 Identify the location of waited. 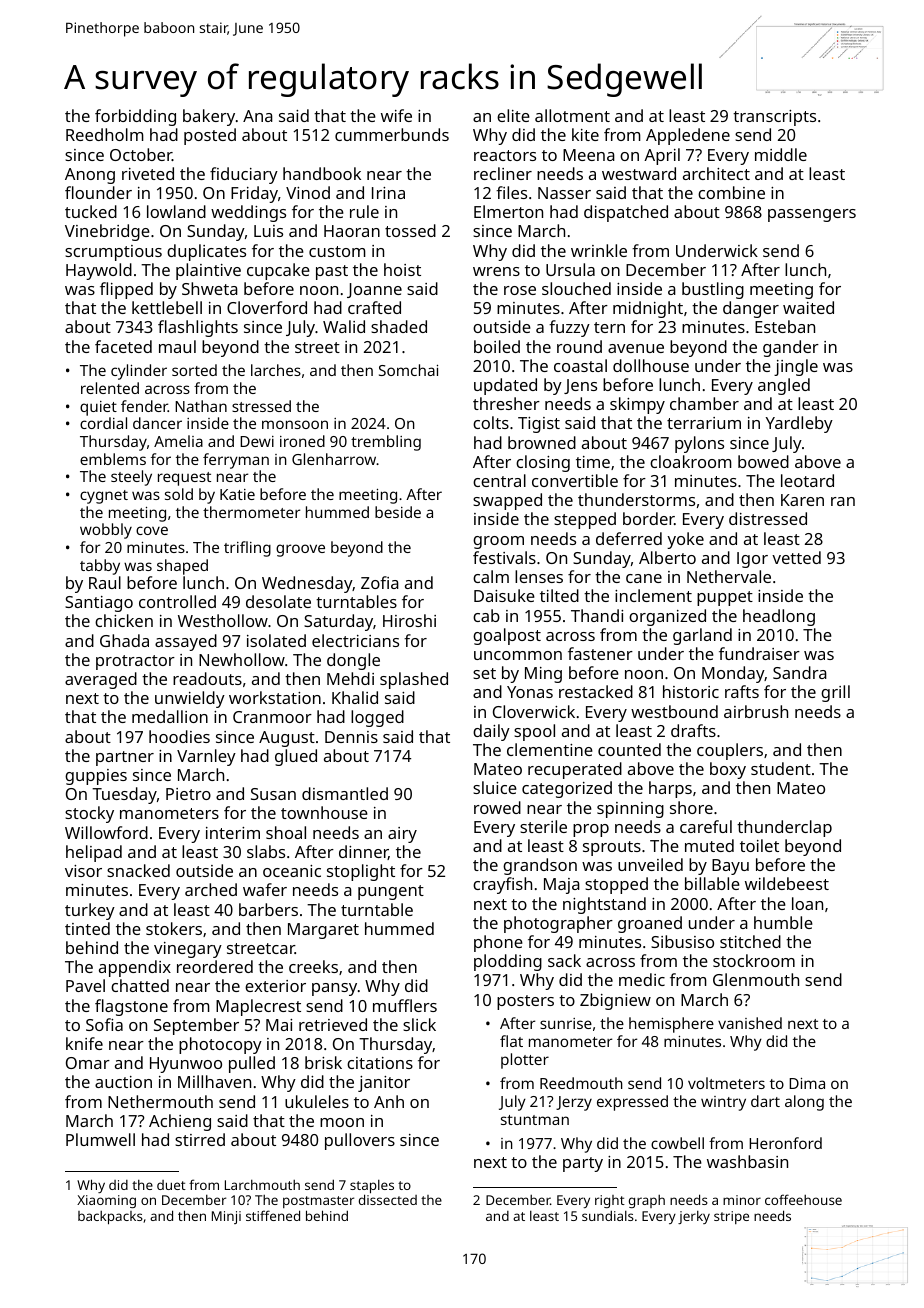
(808, 307).
